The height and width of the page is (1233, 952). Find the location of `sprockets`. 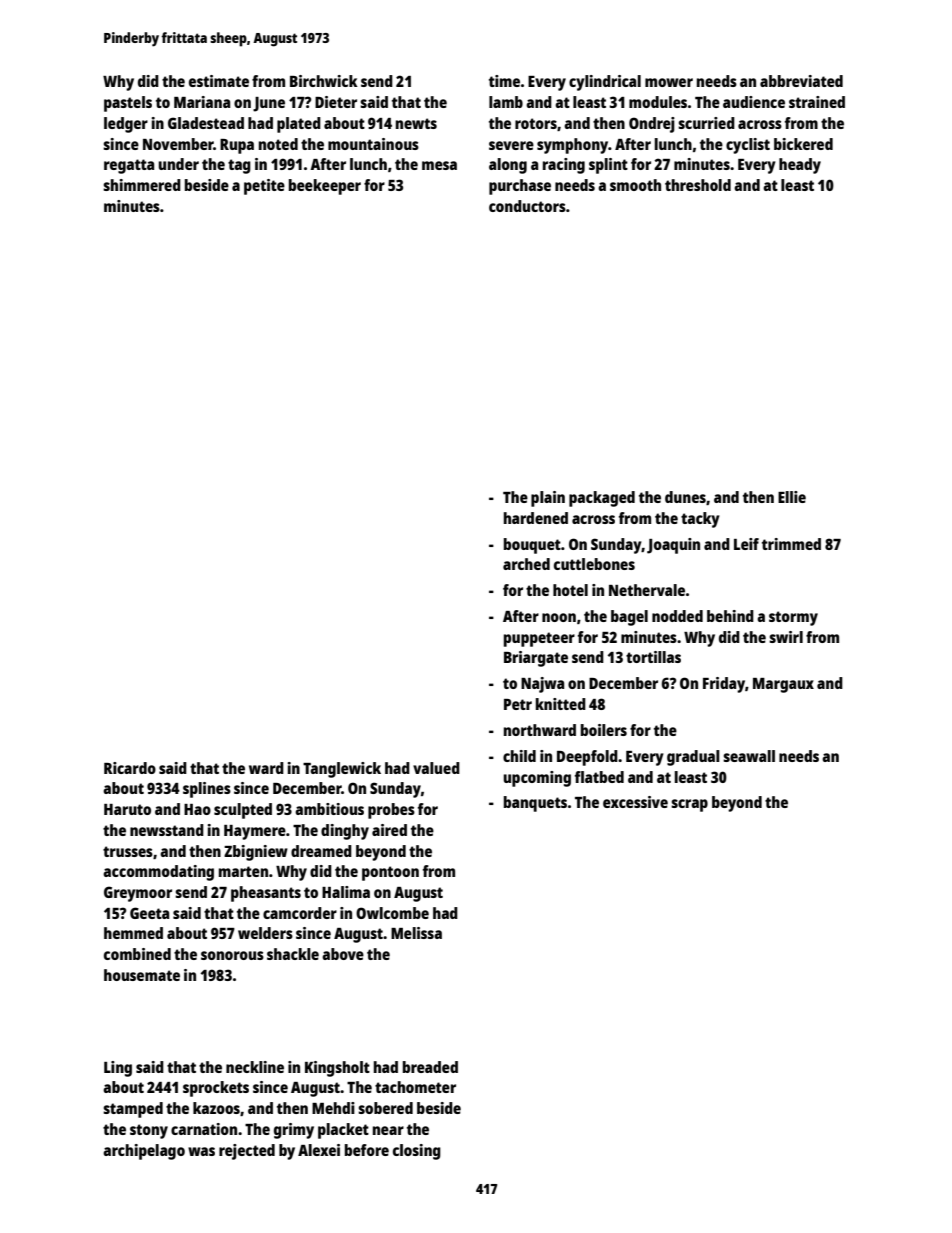

sprockets is located at coordinates (216, 1089).
